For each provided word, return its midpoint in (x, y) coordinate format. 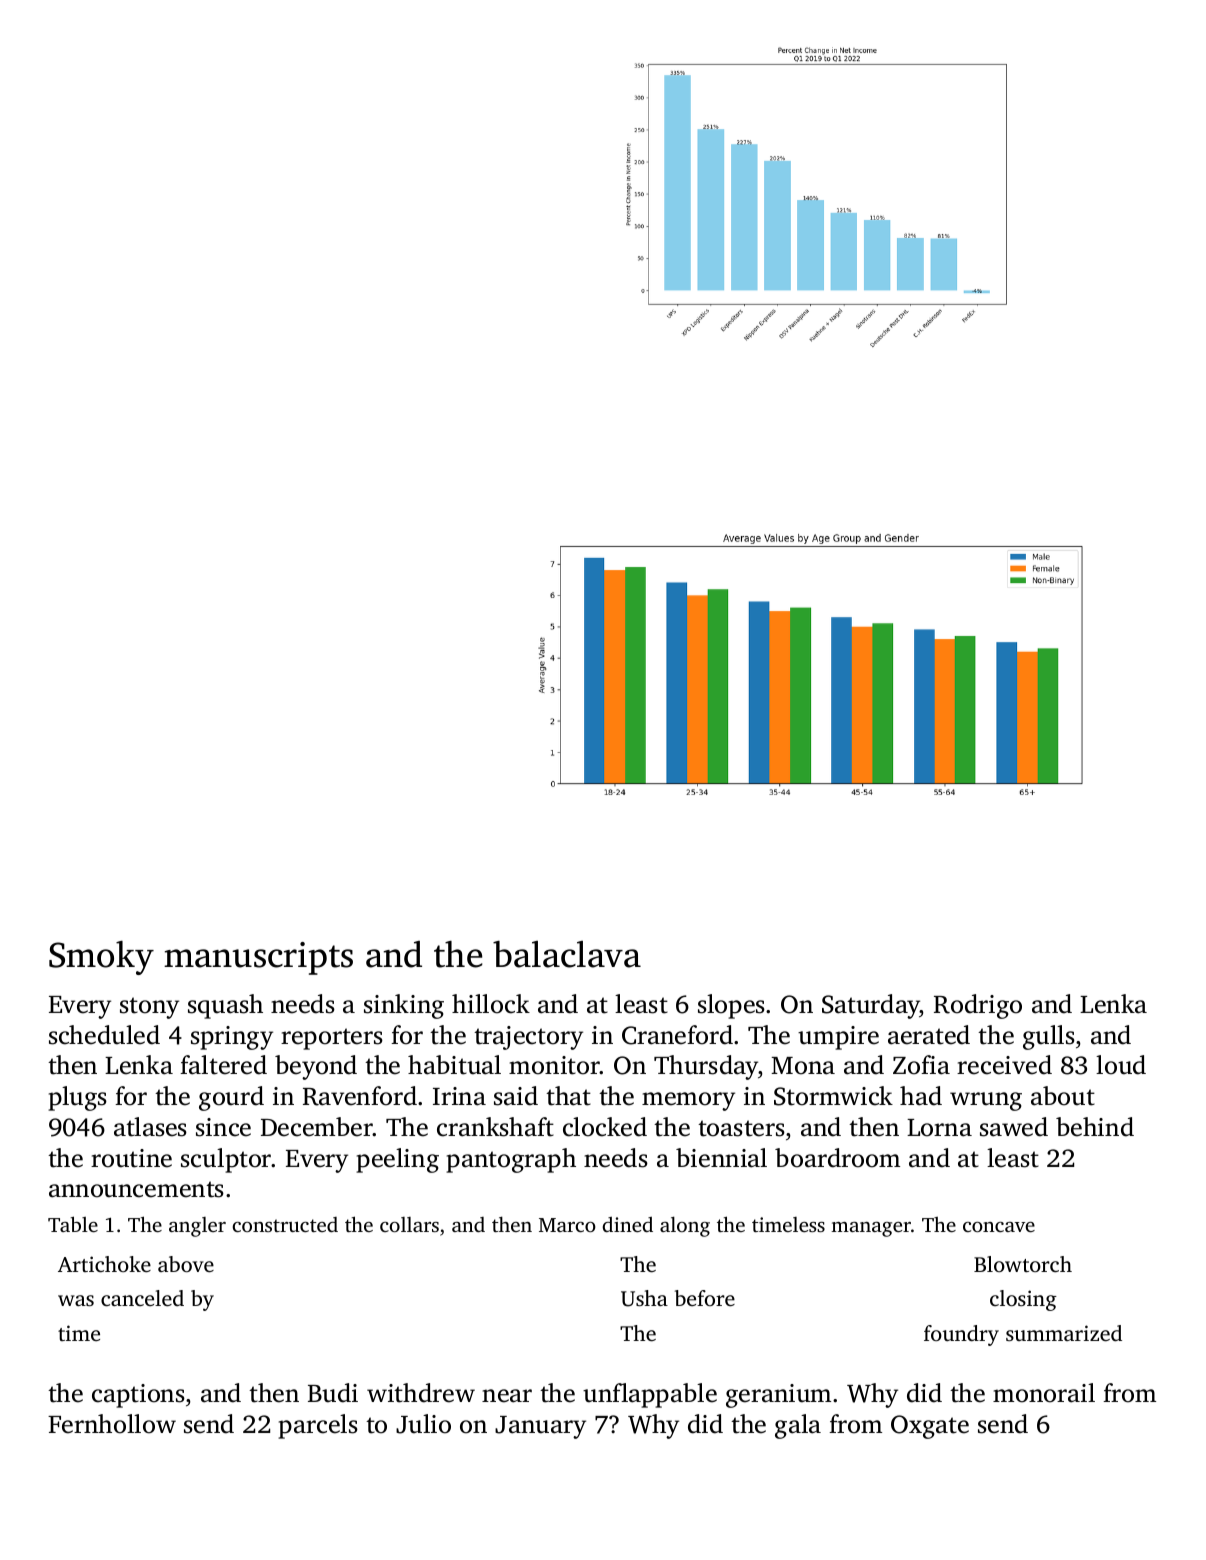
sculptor (226, 1160)
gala (798, 1426)
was (76, 1300)
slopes (731, 1006)
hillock (491, 1004)
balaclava (567, 954)
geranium (778, 1396)
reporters (332, 1039)
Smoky (101, 958)
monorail (1044, 1393)
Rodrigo (978, 1006)
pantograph (511, 1160)
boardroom (837, 1158)
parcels (318, 1426)
